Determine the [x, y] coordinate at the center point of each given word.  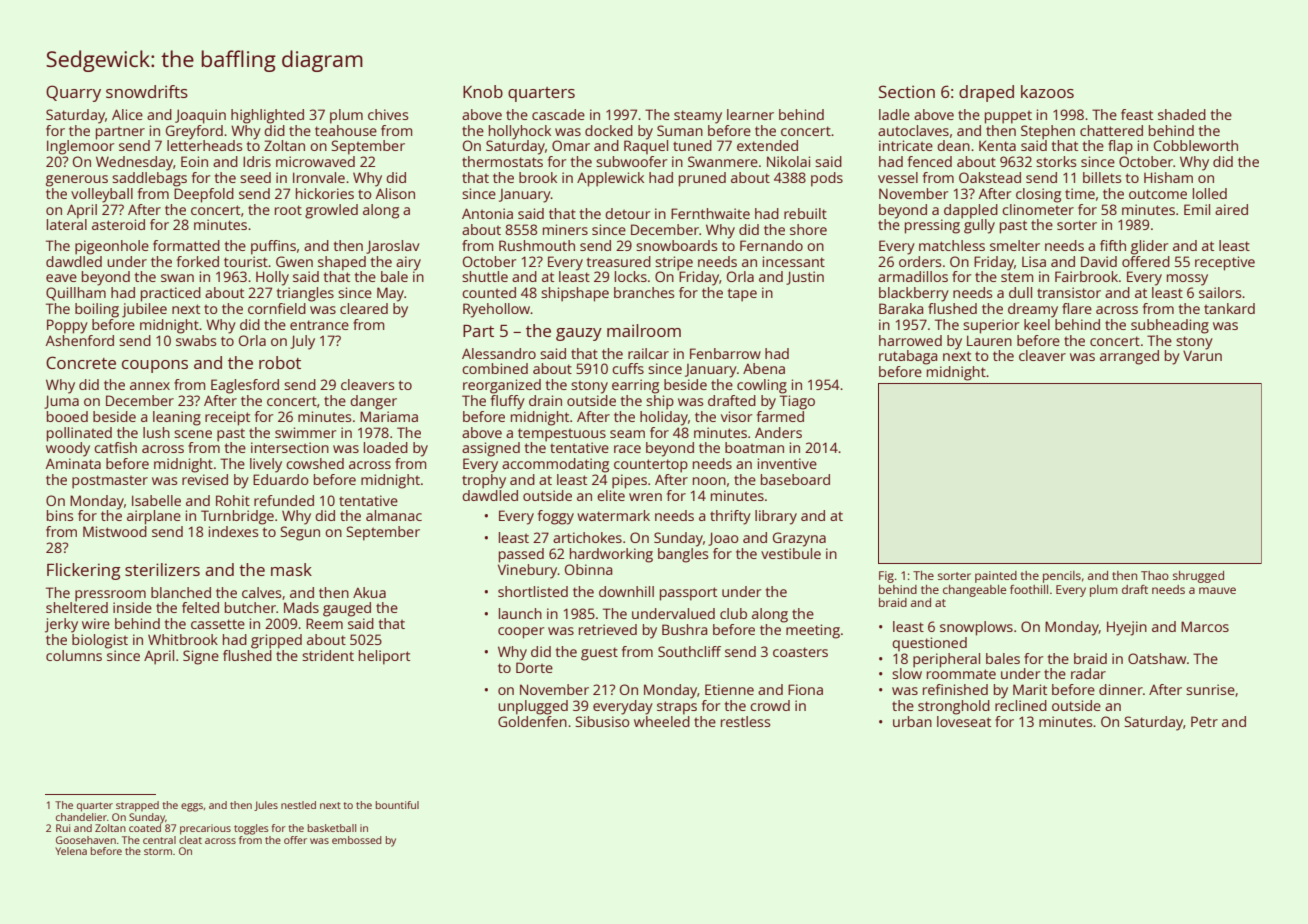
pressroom [110, 596]
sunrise [1210, 689]
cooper [521, 633]
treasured [619, 261]
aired [1231, 209]
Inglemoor [80, 147]
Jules [266, 806]
